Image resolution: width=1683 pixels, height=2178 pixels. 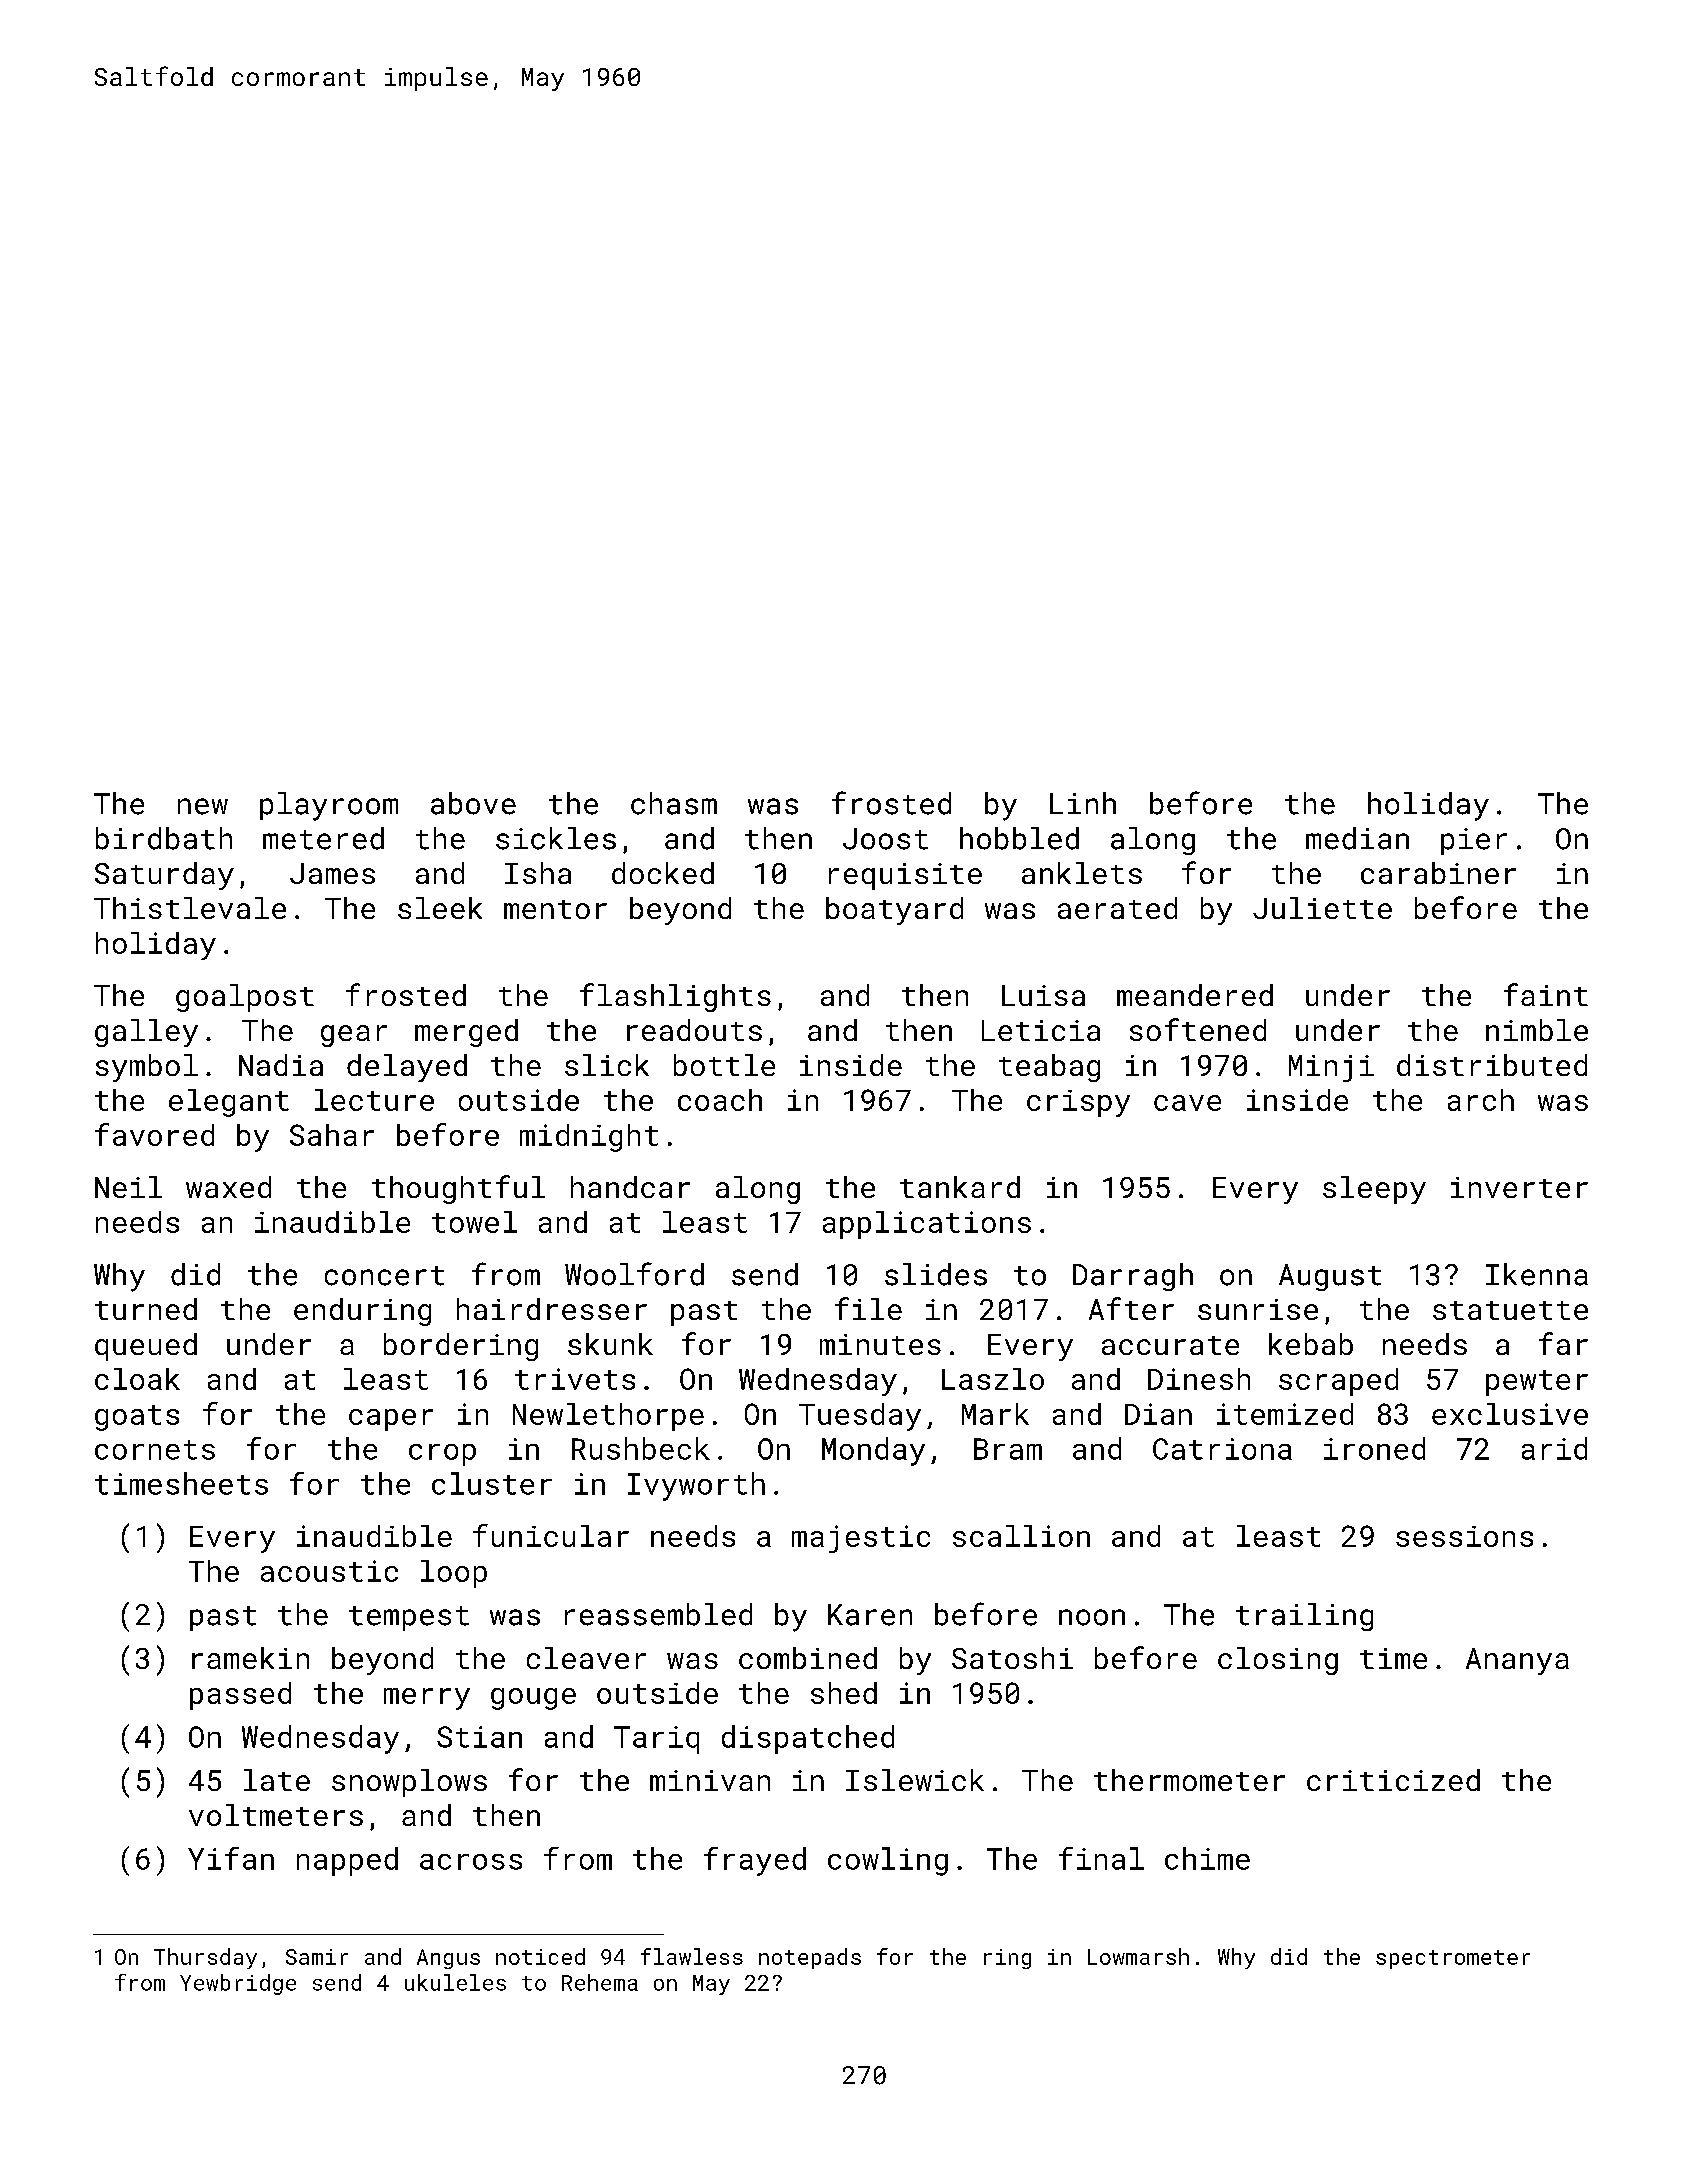 What do you see at coordinates (455, 1982) in the screenshot?
I see `ukuleles` at bounding box center [455, 1982].
